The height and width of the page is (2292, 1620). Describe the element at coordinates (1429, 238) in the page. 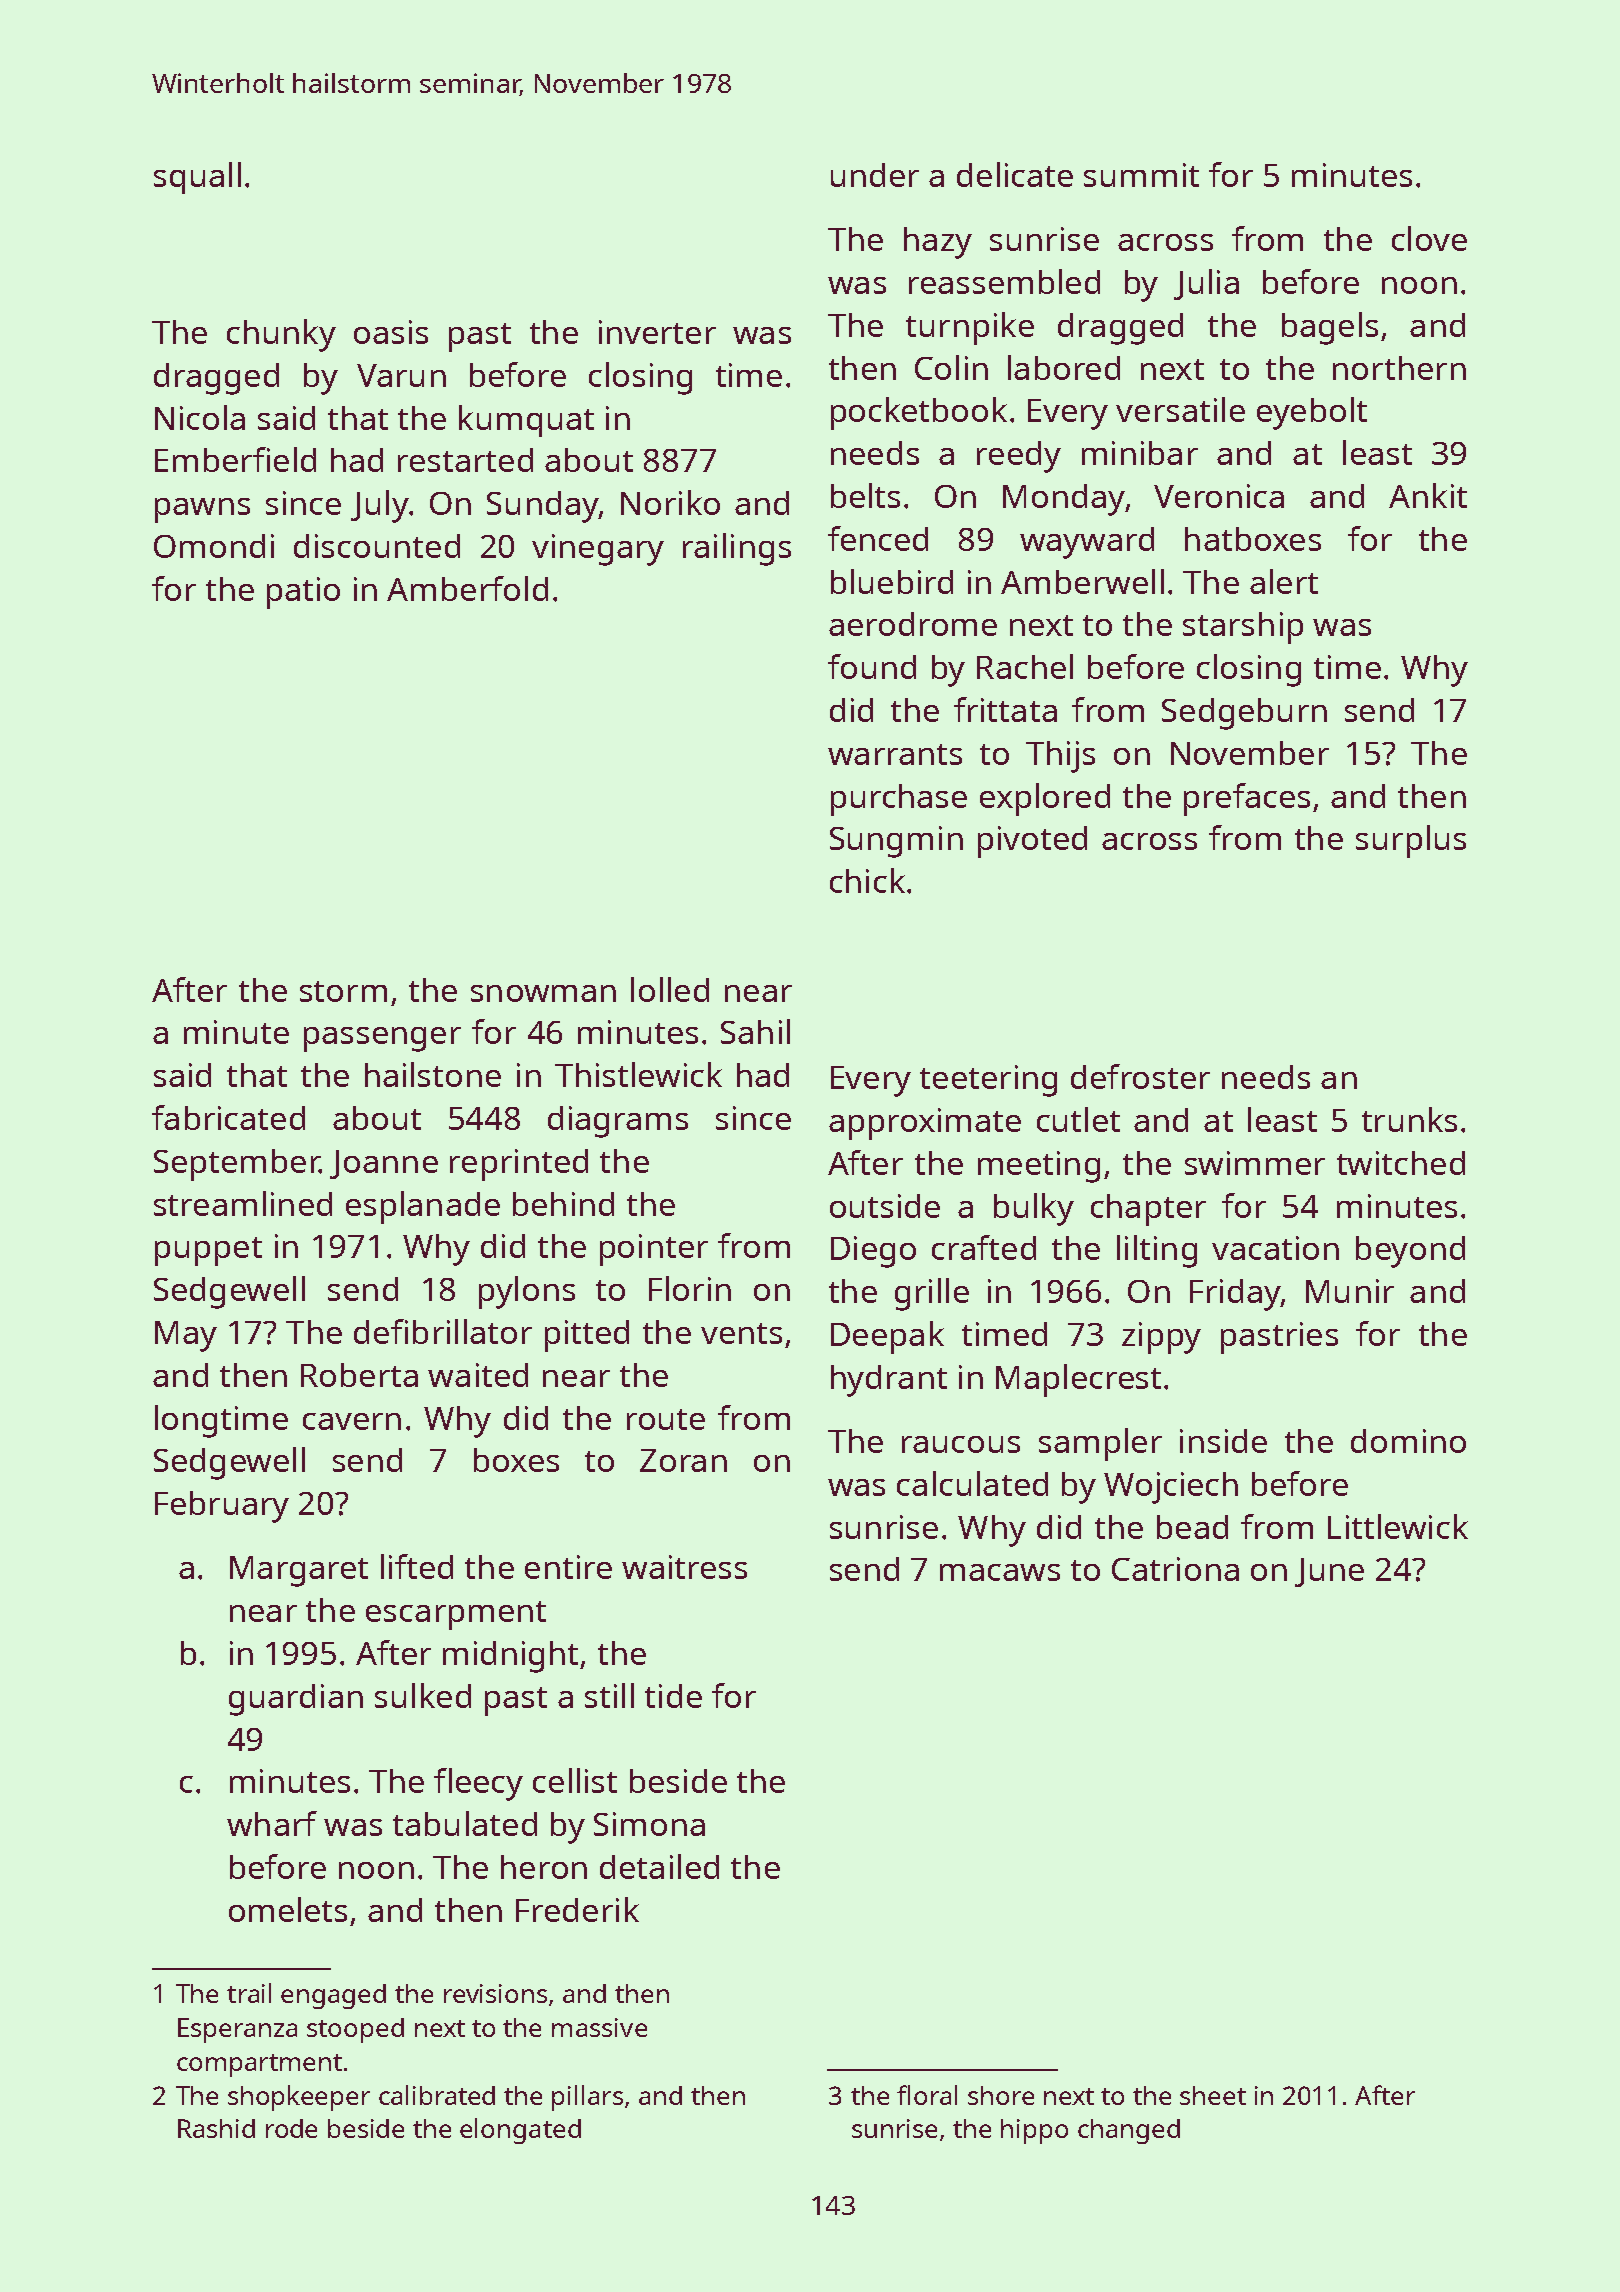

I see `clove` at that location.
